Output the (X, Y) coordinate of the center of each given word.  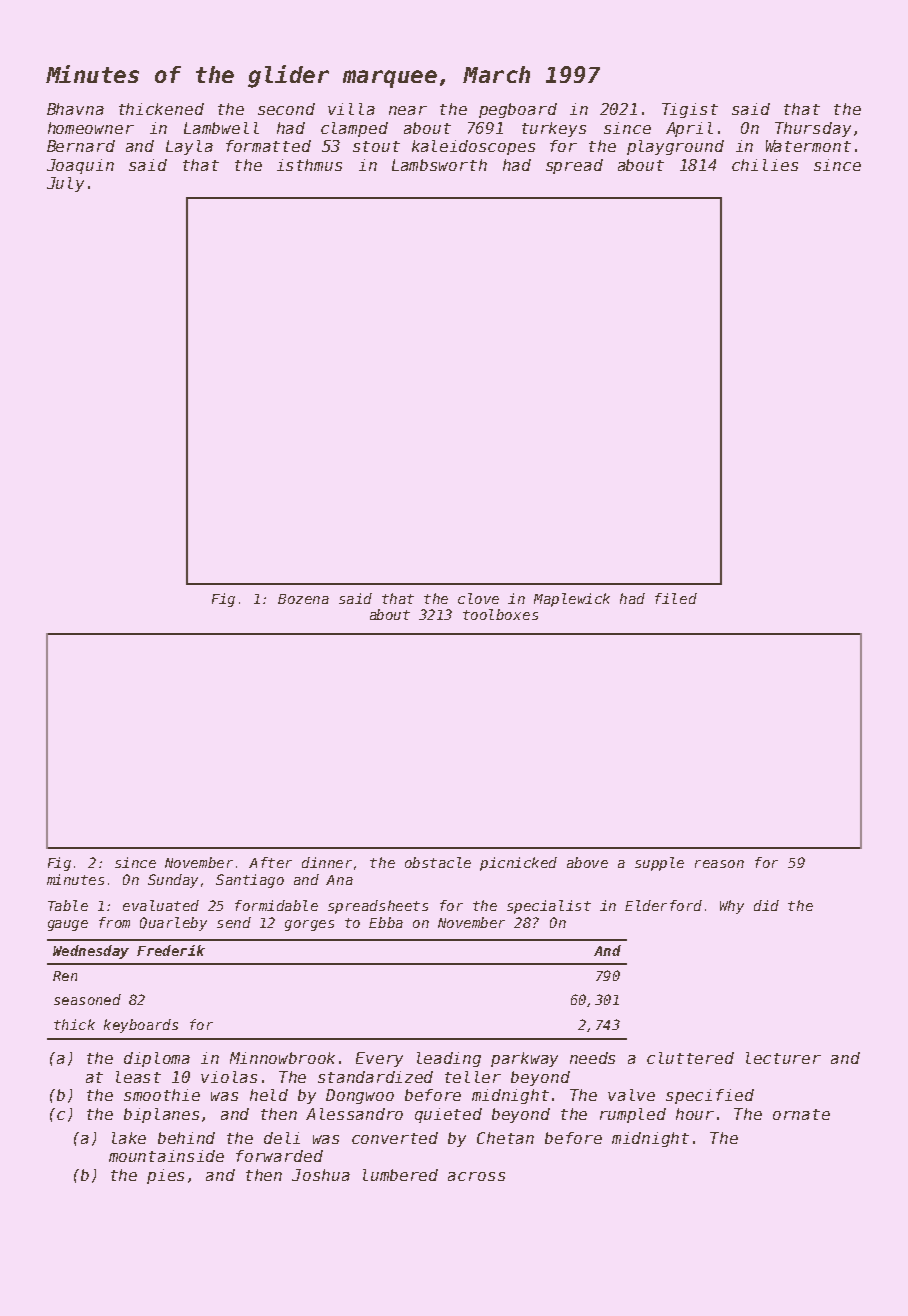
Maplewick (572, 600)
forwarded (279, 1156)
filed (676, 598)
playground (675, 147)
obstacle (438, 862)
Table (68, 905)
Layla (189, 147)
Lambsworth (439, 165)
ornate (801, 1114)
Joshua (321, 1175)
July (65, 184)
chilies (765, 165)
